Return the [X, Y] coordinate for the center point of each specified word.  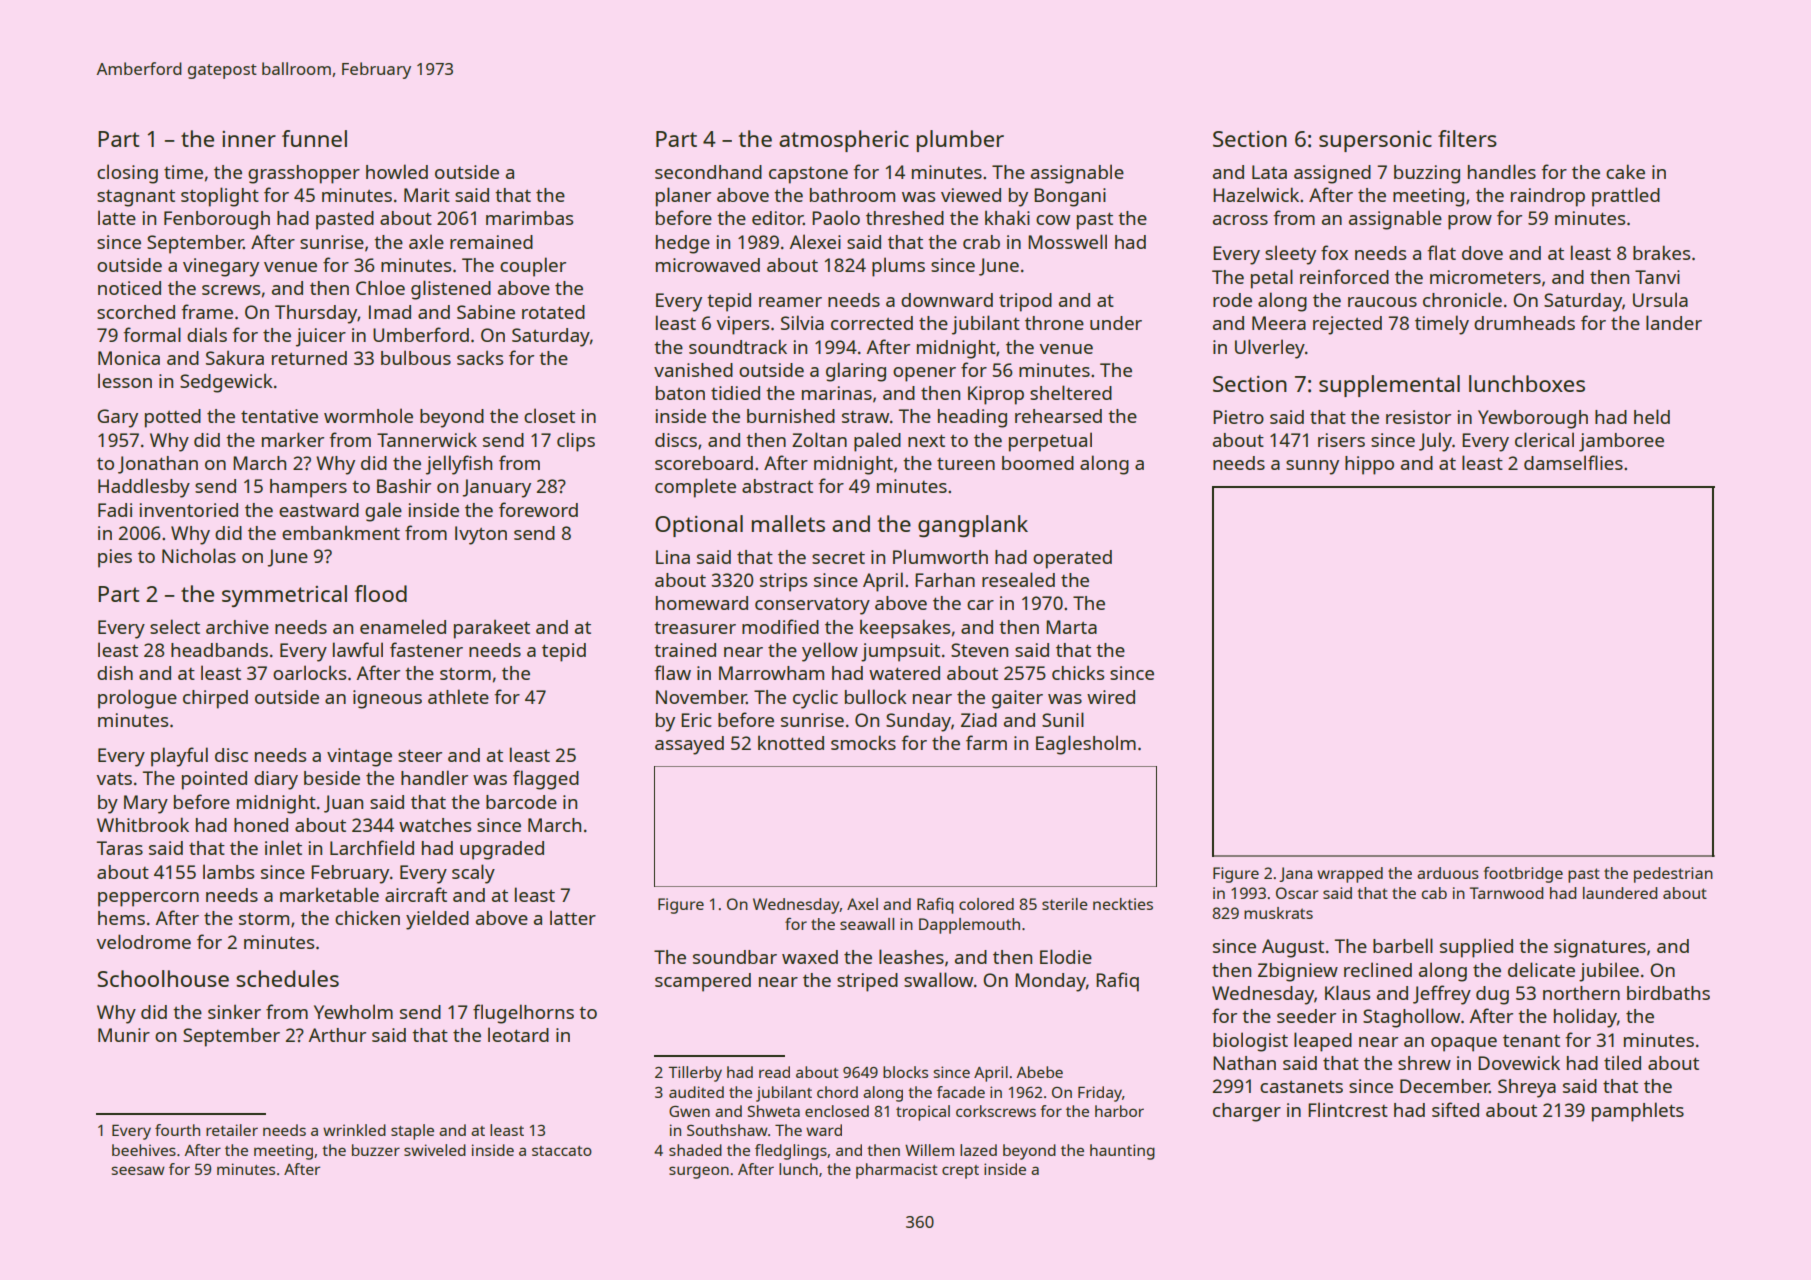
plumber [960, 141]
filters [1467, 138]
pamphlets [1638, 1112]
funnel [314, 138]
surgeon [699, 1172]
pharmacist [897, 1171]
